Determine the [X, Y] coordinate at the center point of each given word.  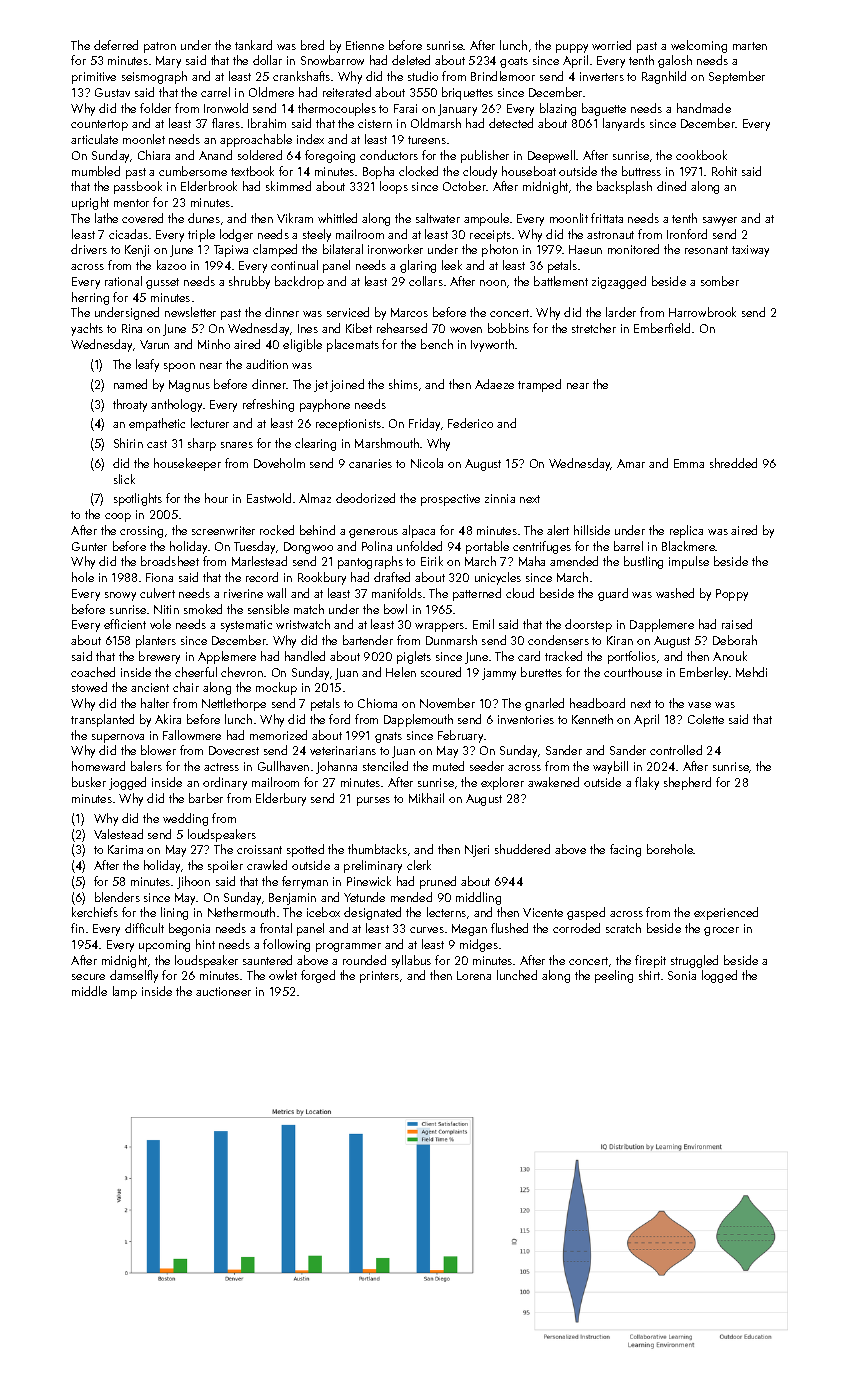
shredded [733, 463]
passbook [138, 187]
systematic [246, 626]
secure [88, 977]
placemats [353, 345]
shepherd [687, 783]
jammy [499, 674]
